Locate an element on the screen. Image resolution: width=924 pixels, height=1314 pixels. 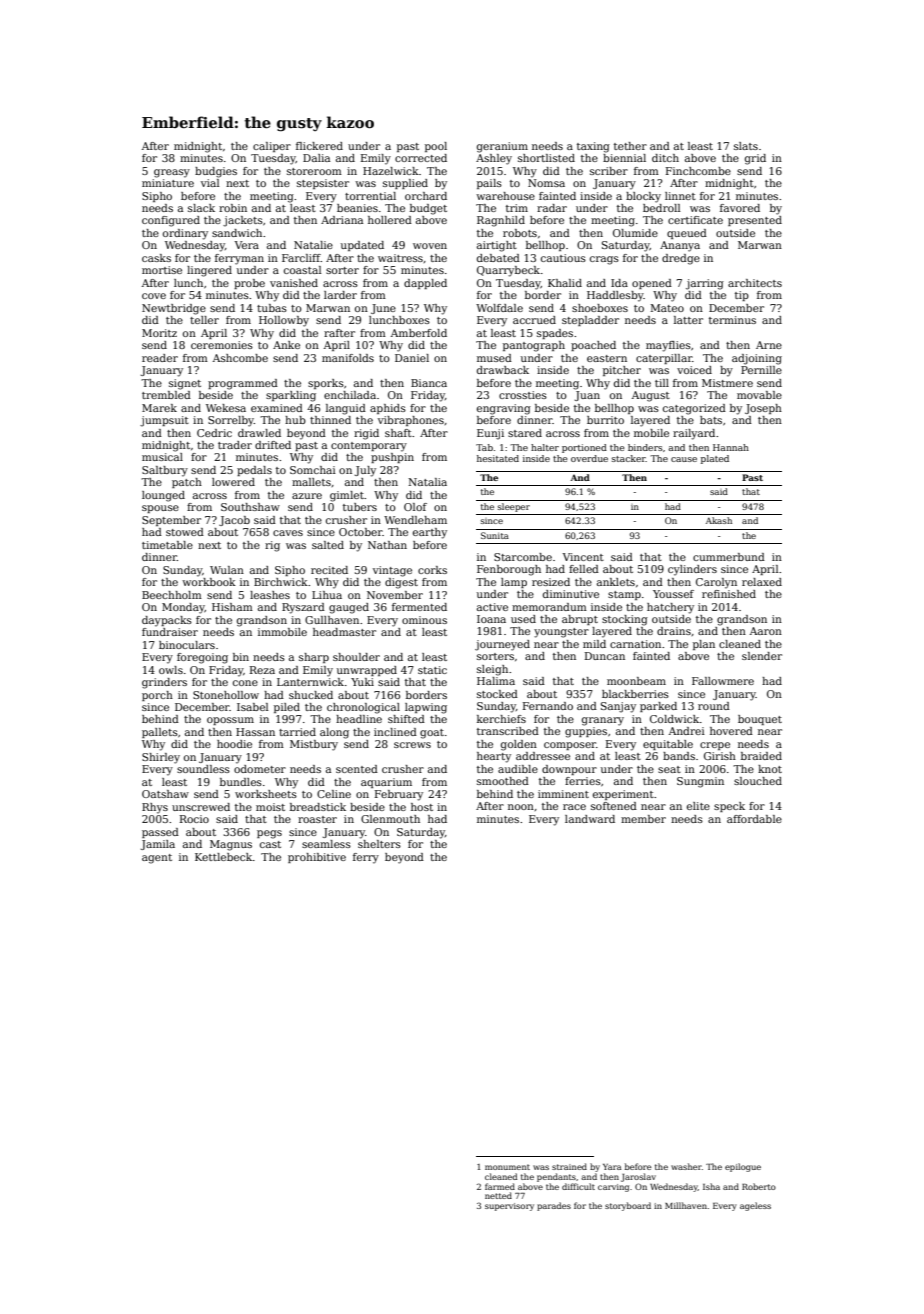
Yara is located at coordinates (612, 1167).
